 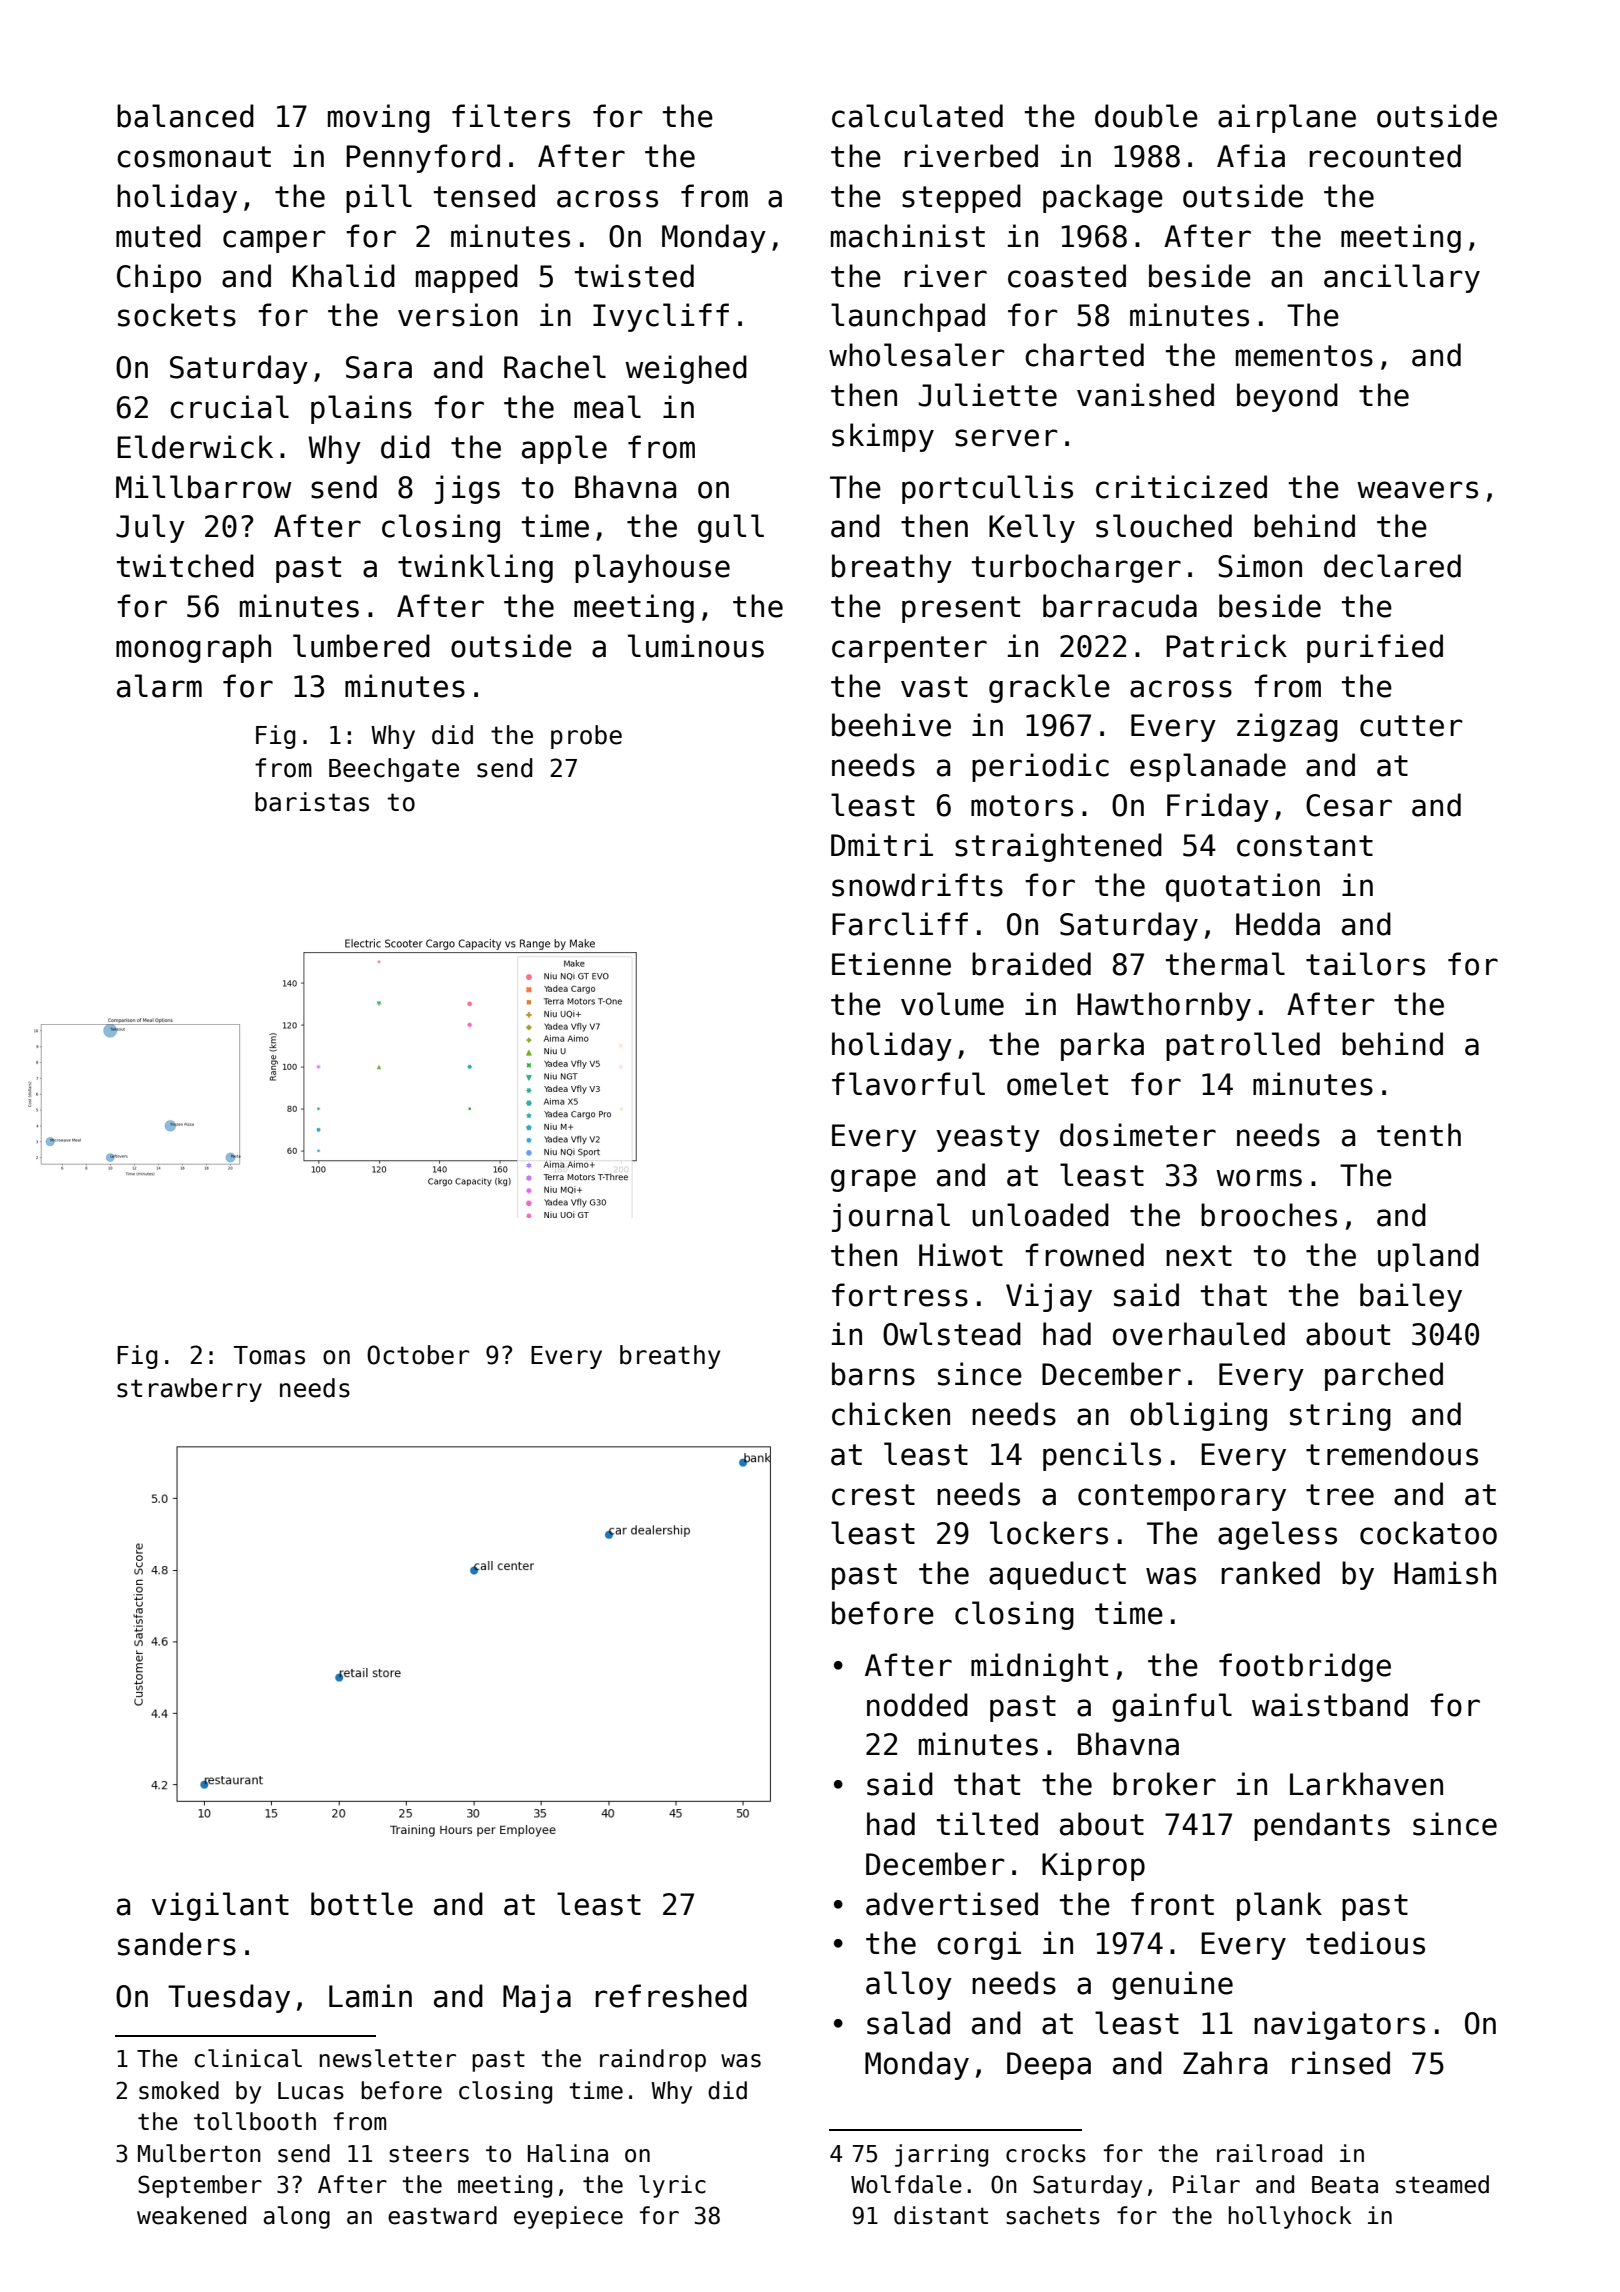 I want to click on Mulberton, so click(x=199, y=2153).
